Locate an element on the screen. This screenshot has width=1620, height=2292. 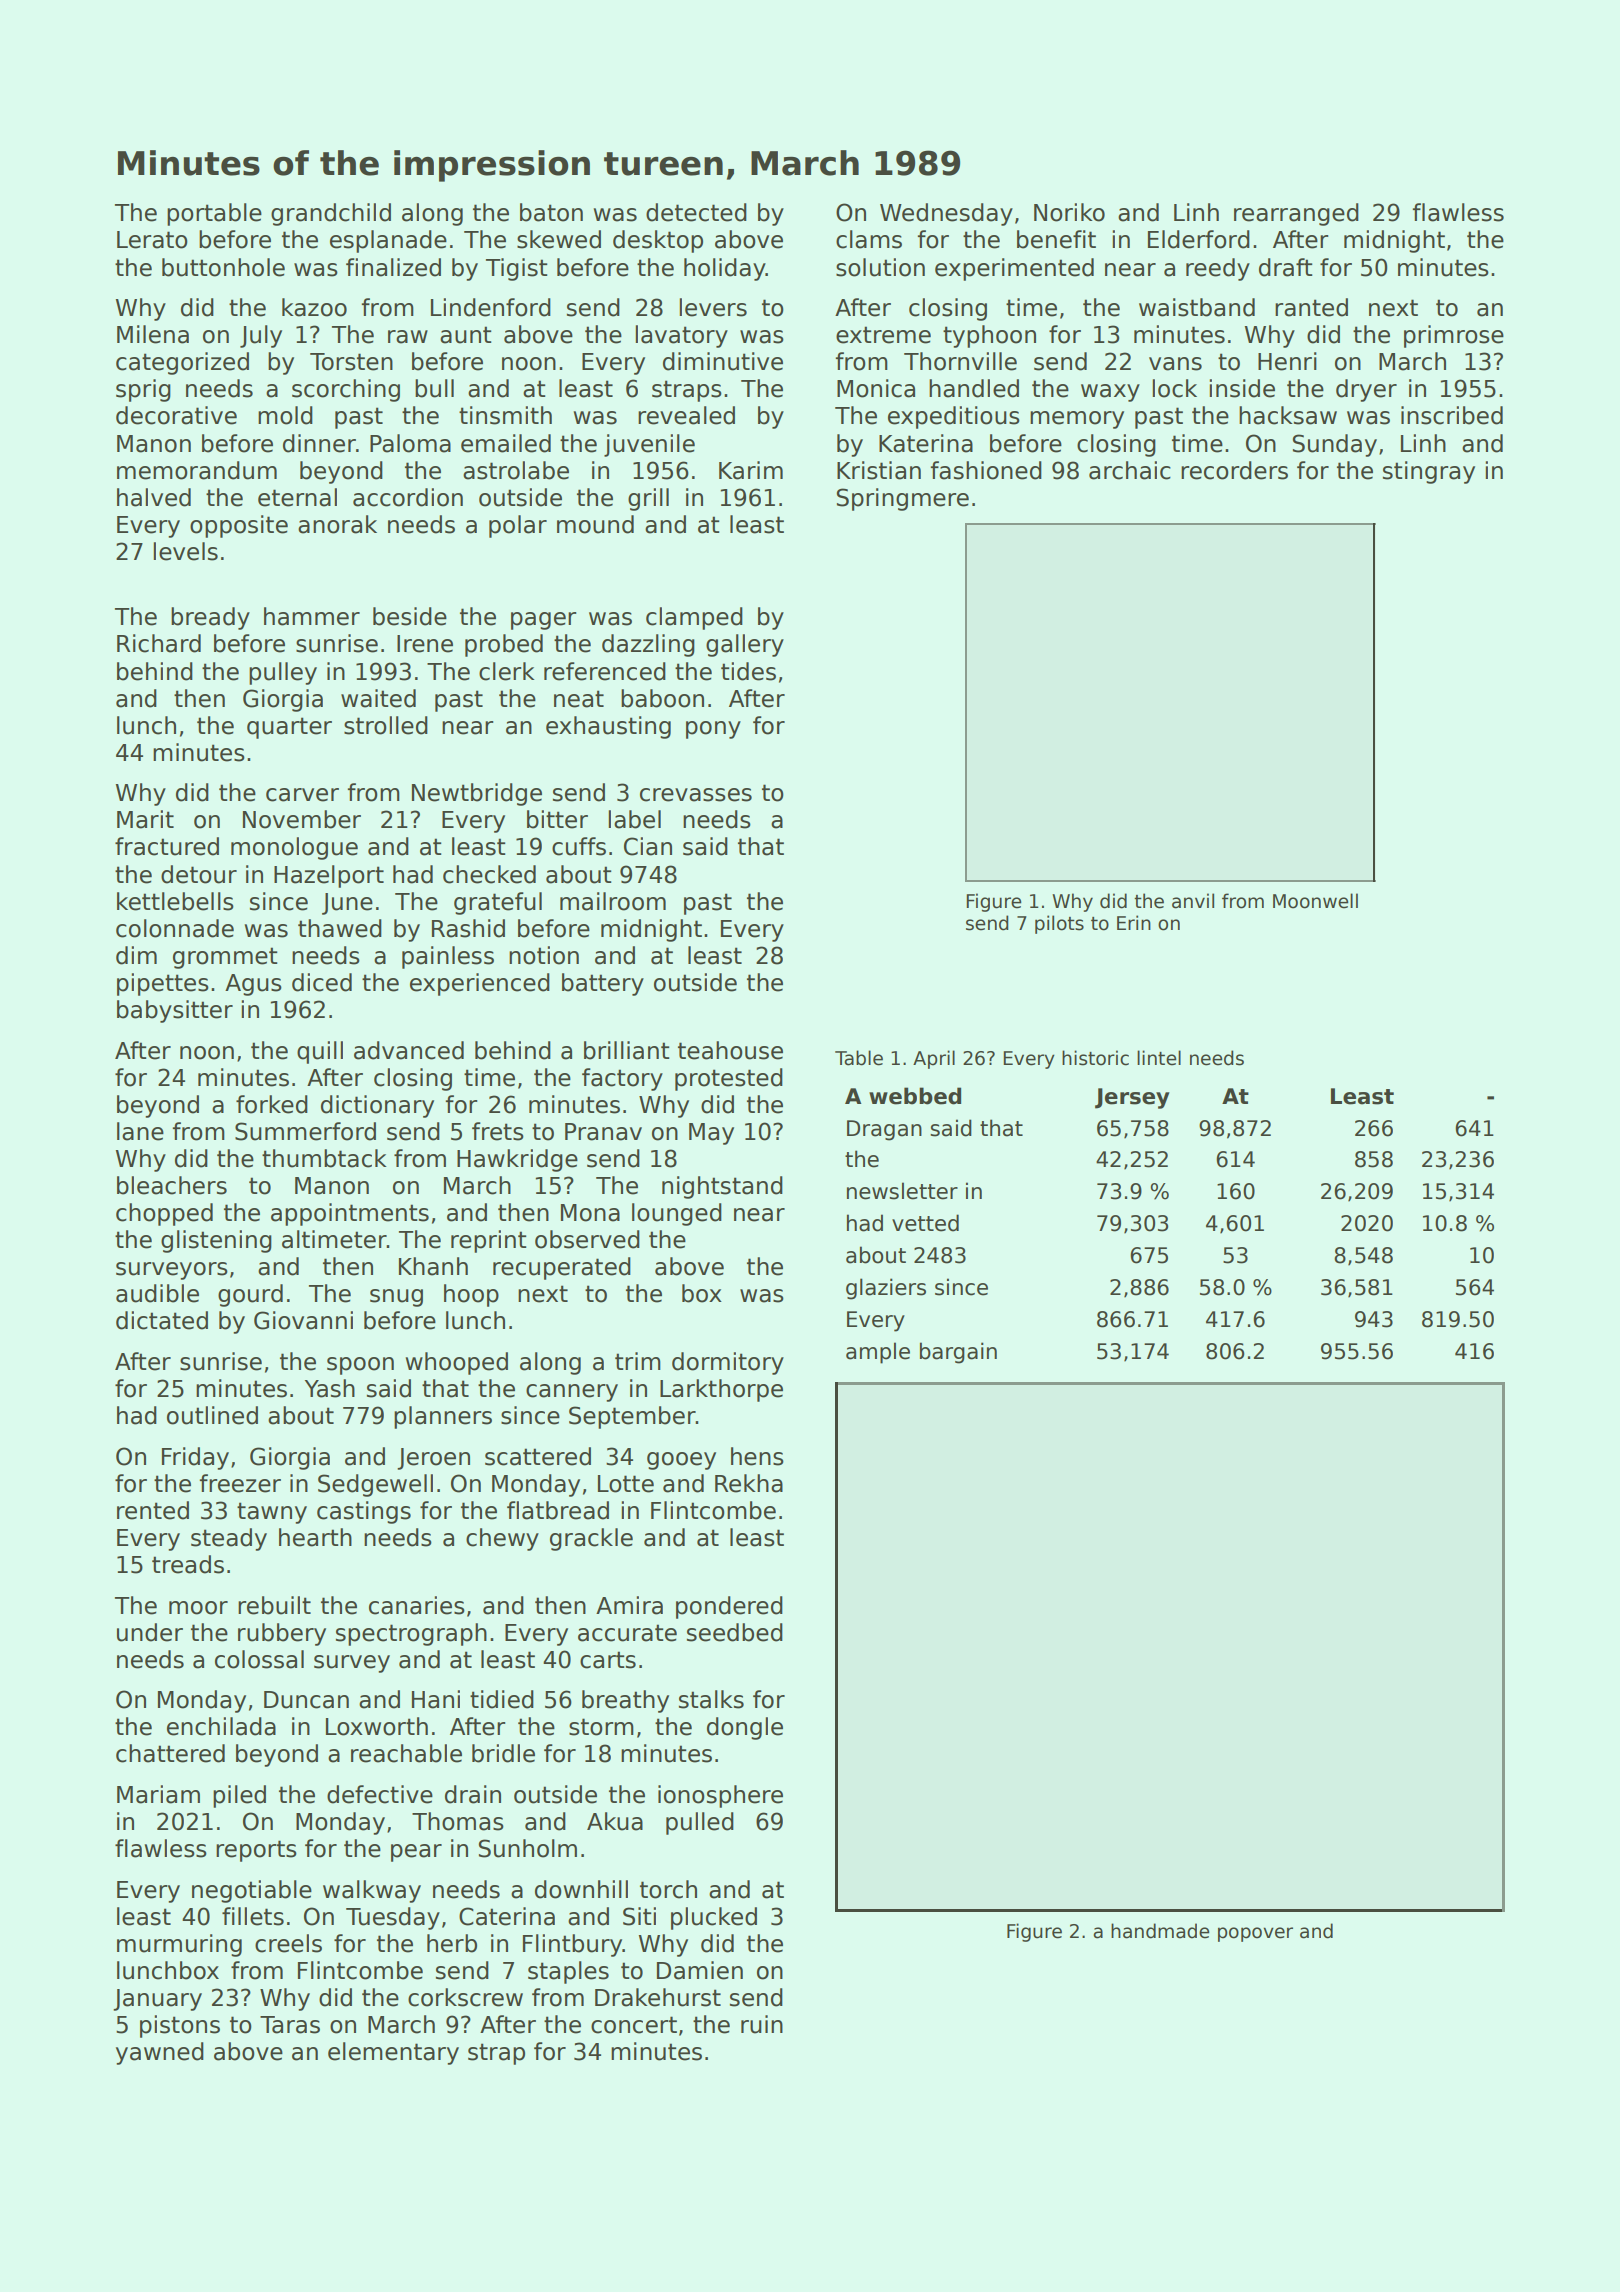
Moonwell is located at coordinates (1315, 901).
